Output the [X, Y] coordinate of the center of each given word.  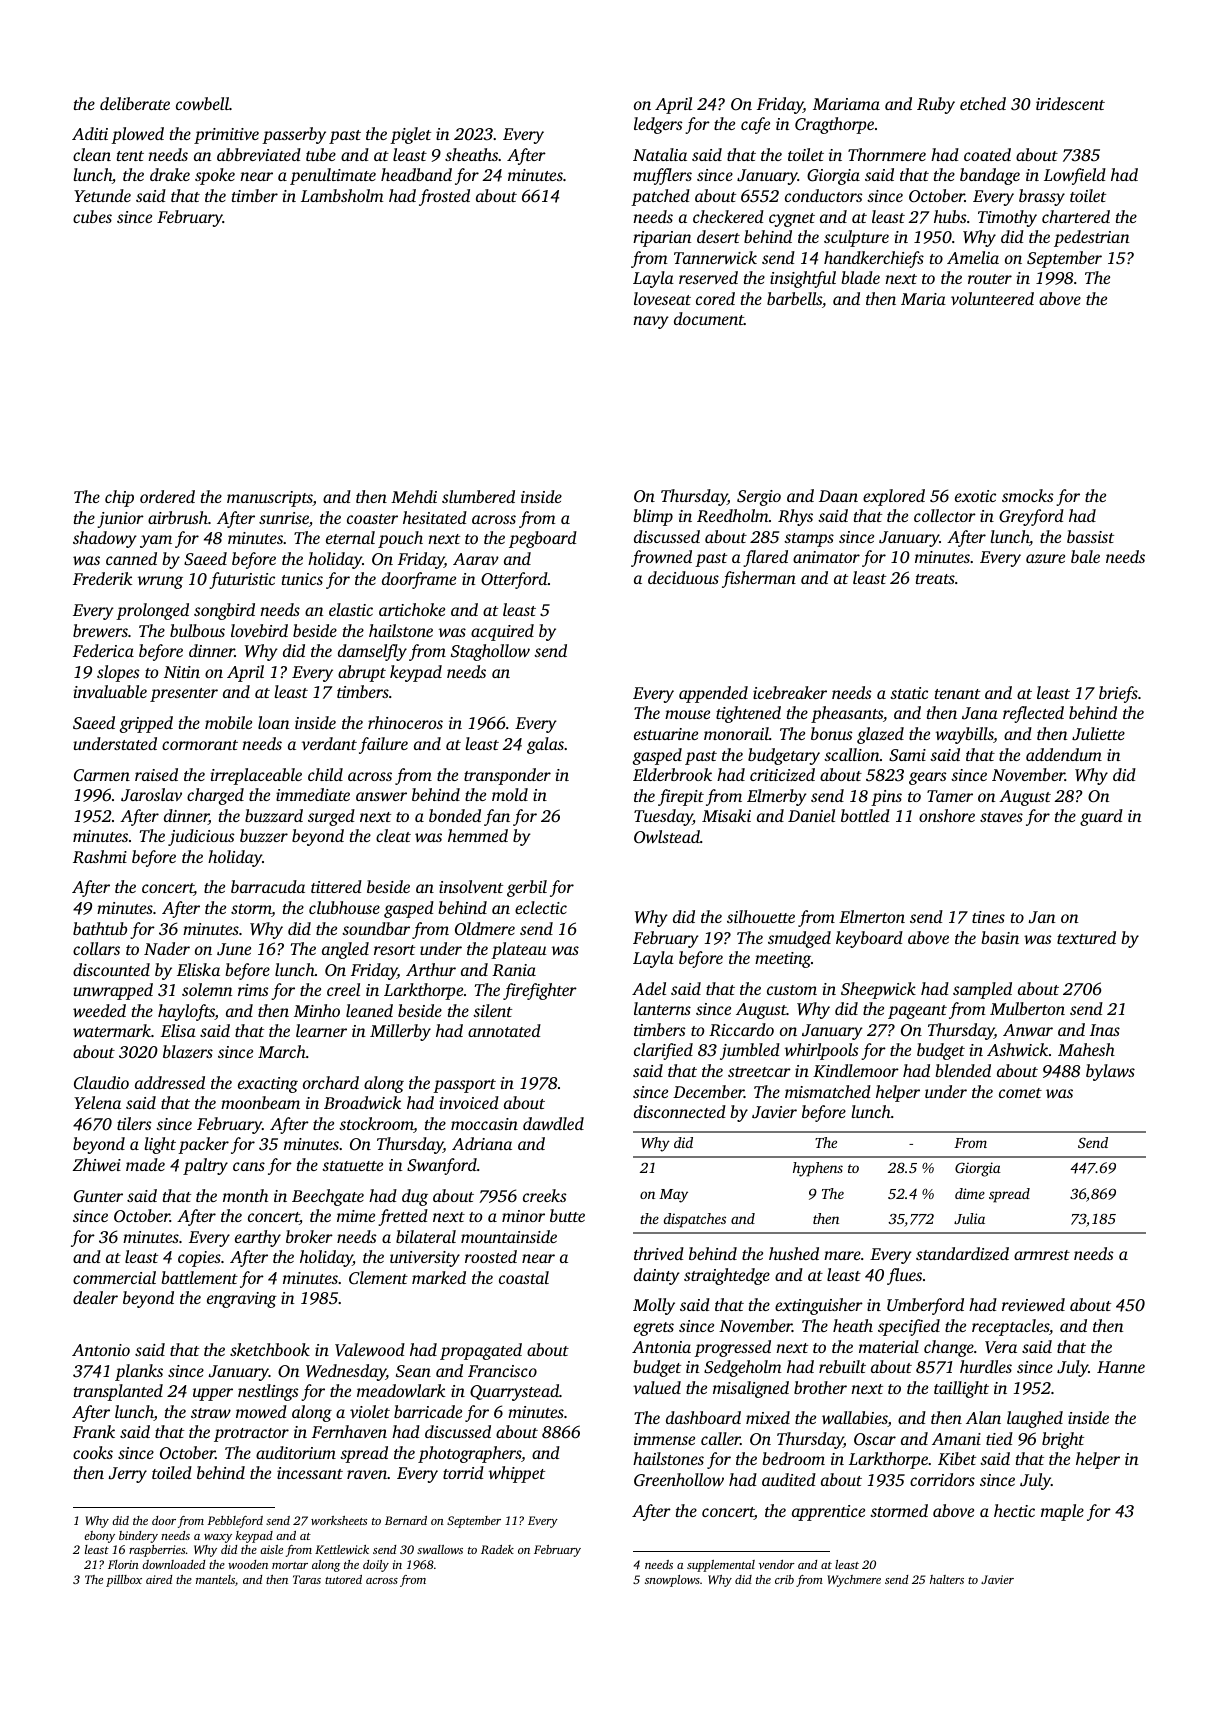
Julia [969, 1218]
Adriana [482, 1143]
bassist [1090, 536]
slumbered [478, 496]
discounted [111, 969]
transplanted [118, 1392]
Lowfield [1075, 176]
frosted [444, 197]
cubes [92, 216]
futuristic [242, 580]
